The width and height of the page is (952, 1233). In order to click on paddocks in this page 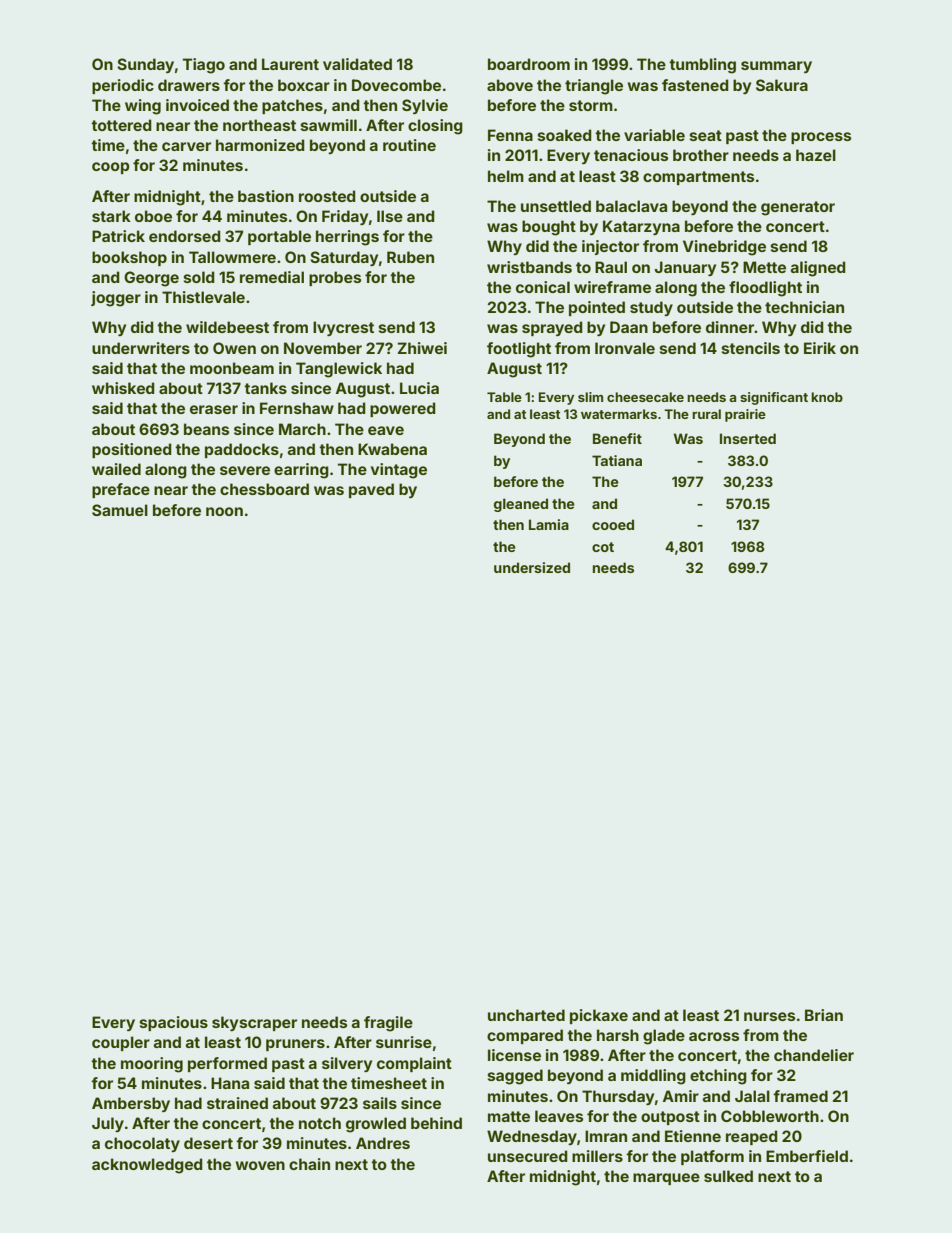, I will do `click(242, 450)`.
